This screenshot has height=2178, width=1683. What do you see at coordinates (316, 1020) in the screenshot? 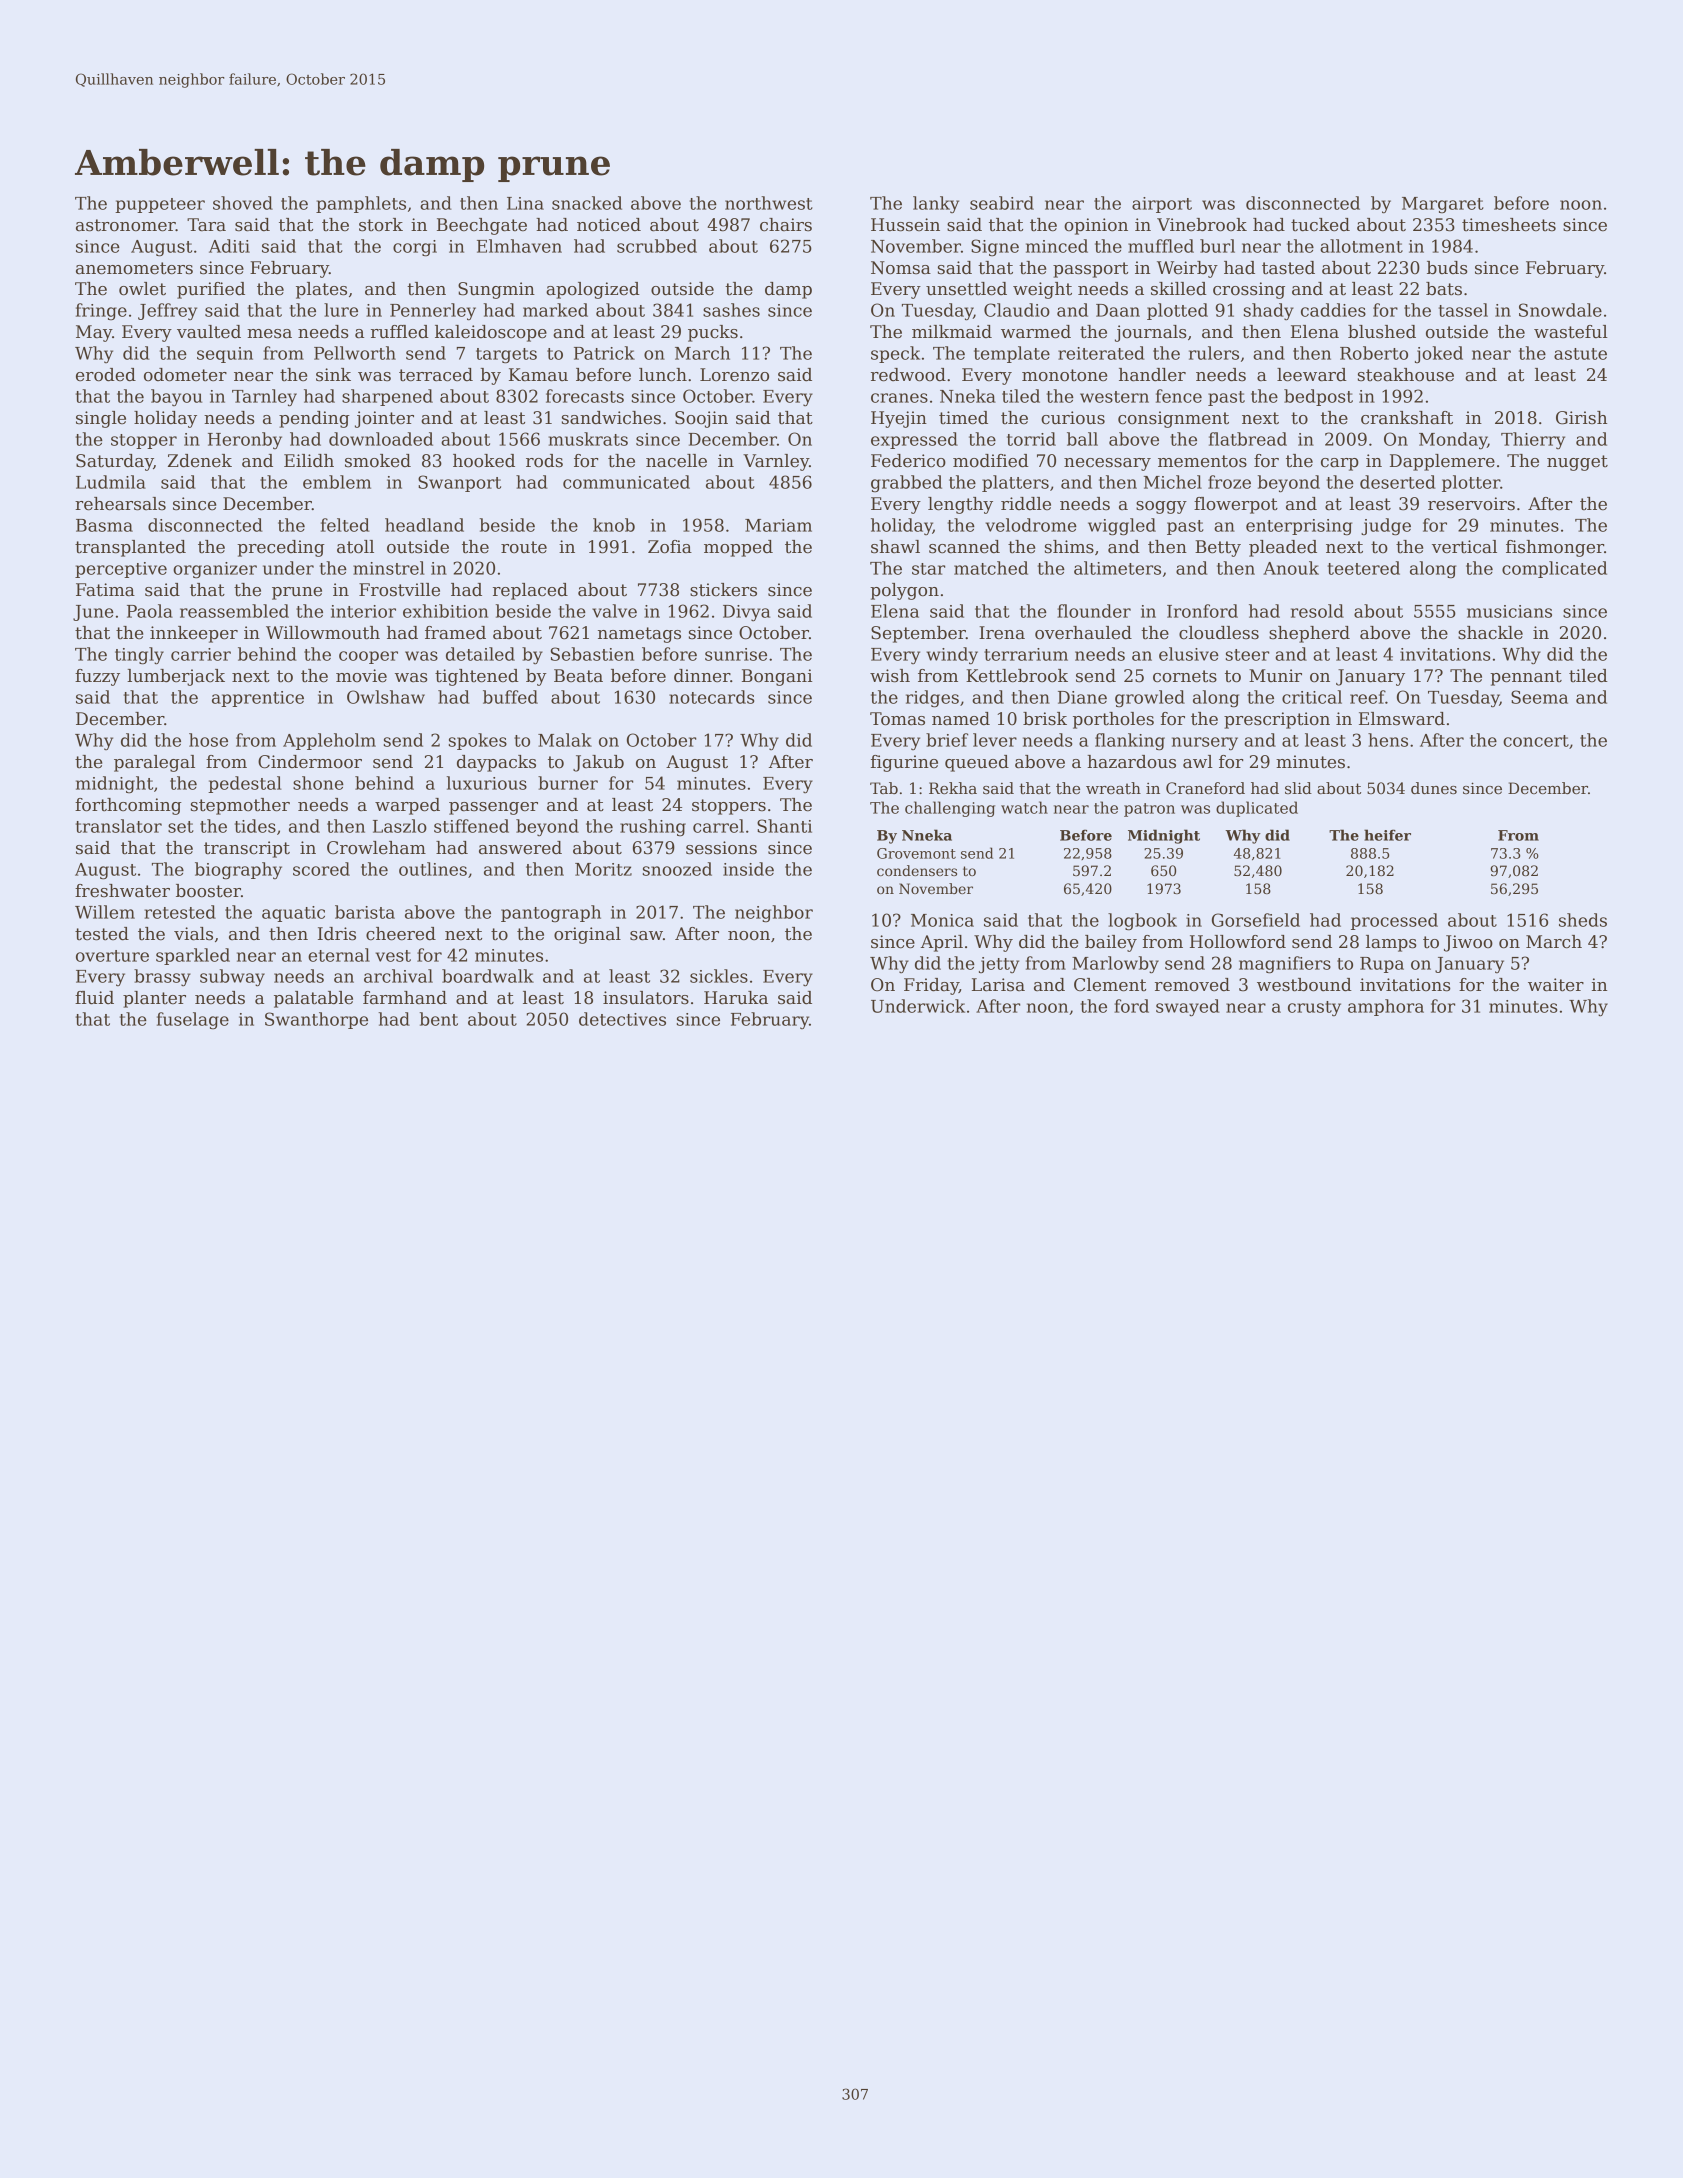
I see `Swanthorpe` at bounding box center [316, 1020].
